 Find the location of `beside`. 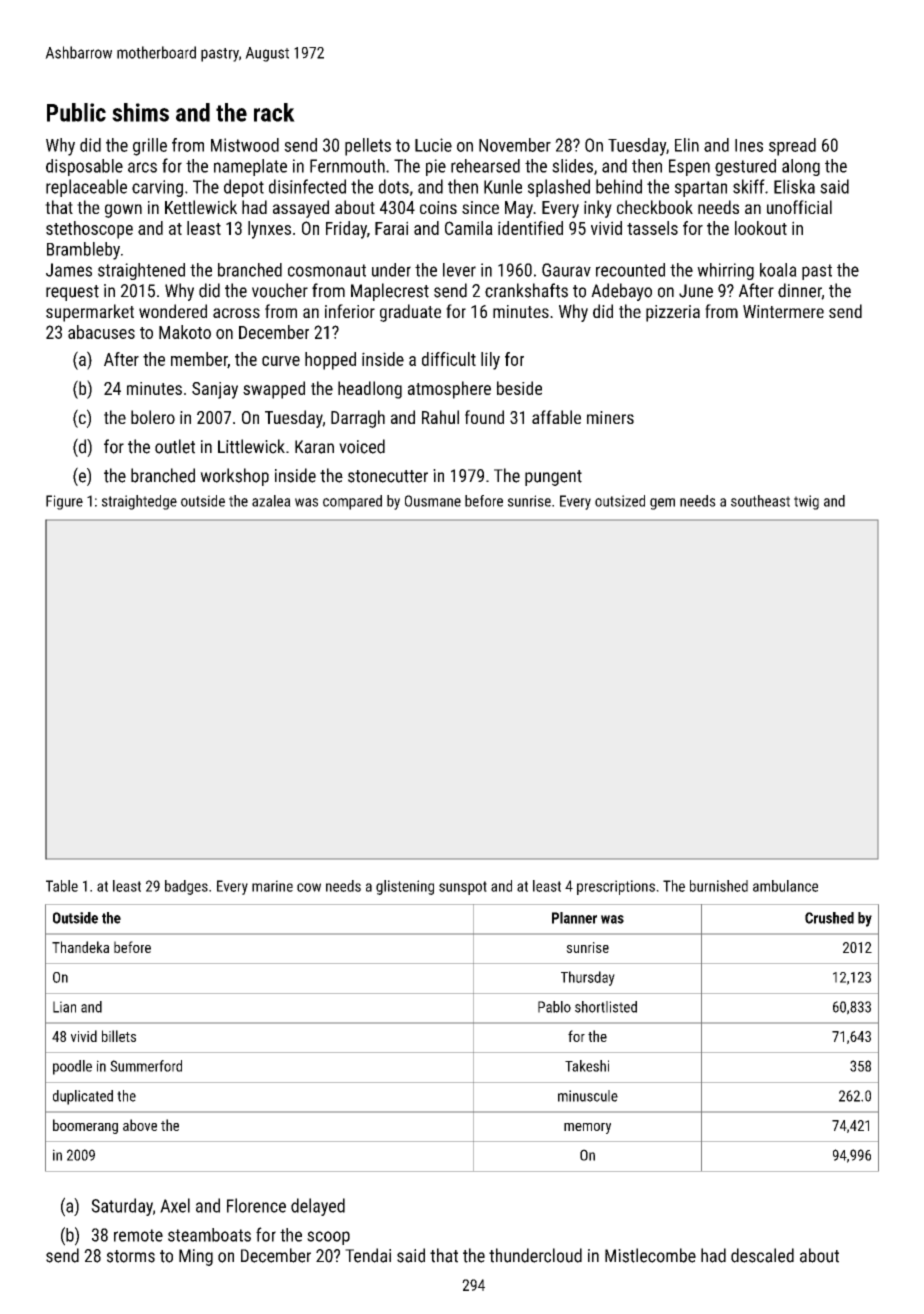

beside is located at coordinates (519, 388).
